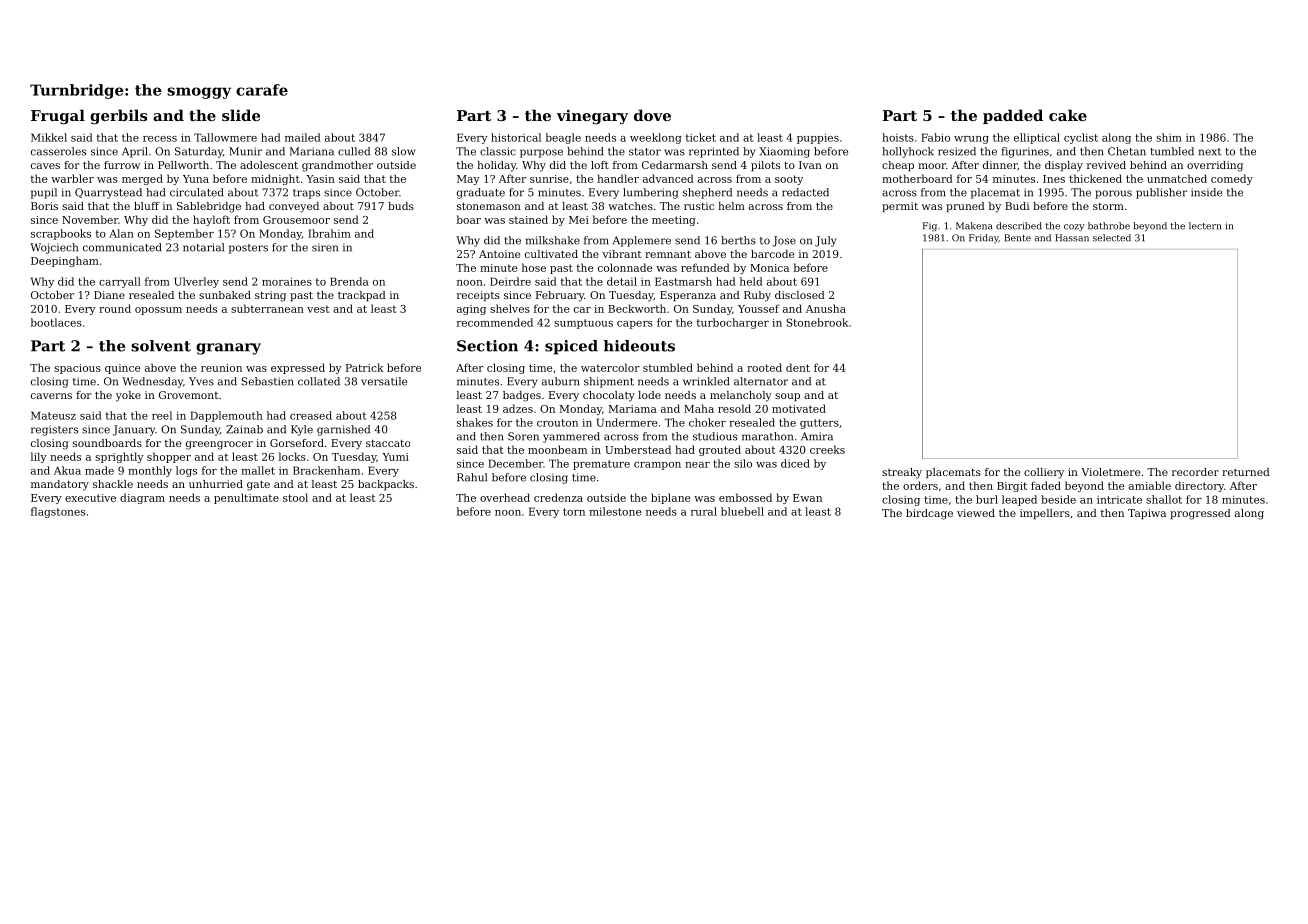 Image resolution: width=1308 pixels, height=924 pixels. What do you see at coordinates (574, 512) in the screenshot?
I see `torn` at bounding box center [574, 512].
